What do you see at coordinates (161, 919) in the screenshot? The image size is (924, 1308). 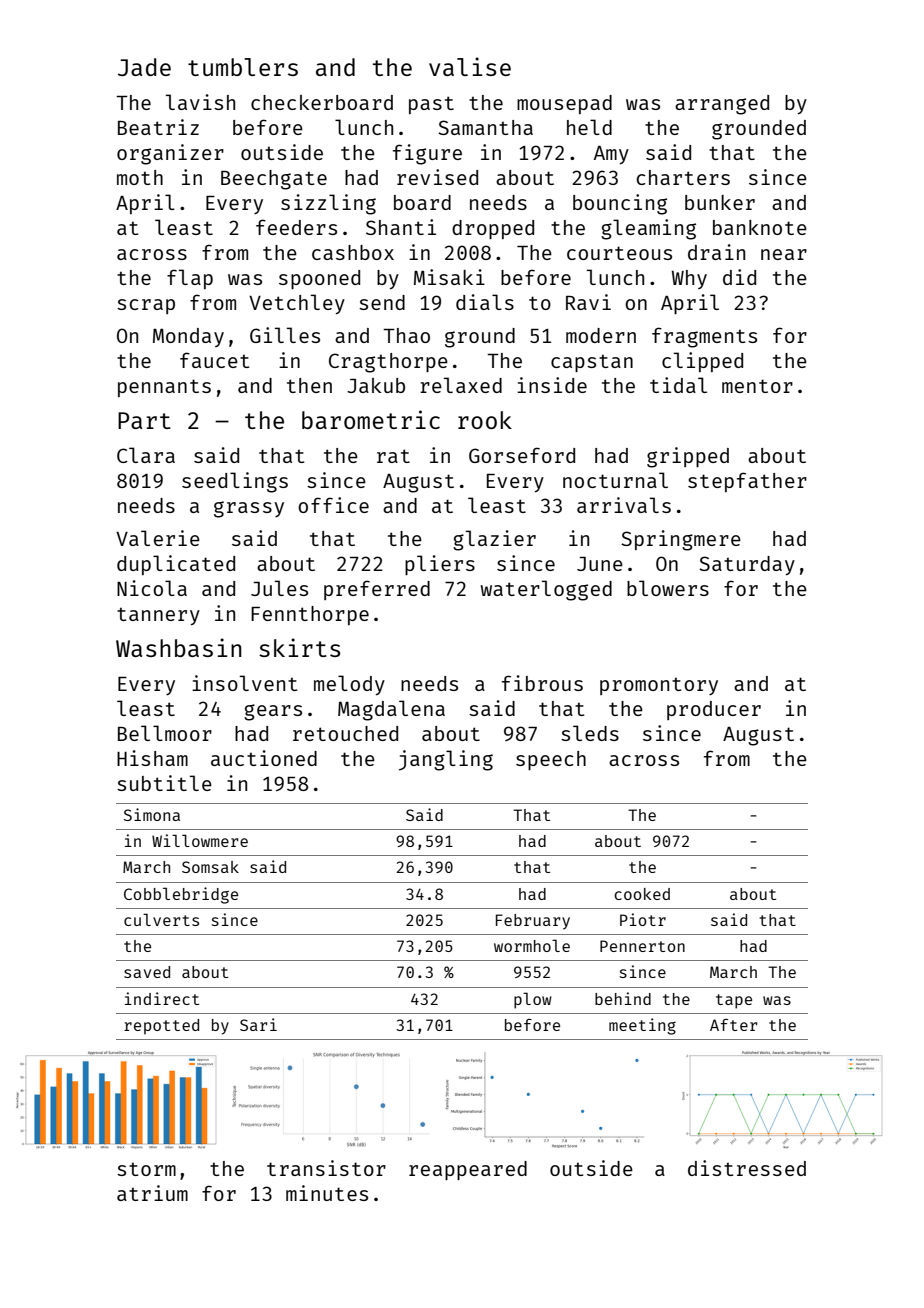 I see `culverts` at bounding box center [161, 919].
